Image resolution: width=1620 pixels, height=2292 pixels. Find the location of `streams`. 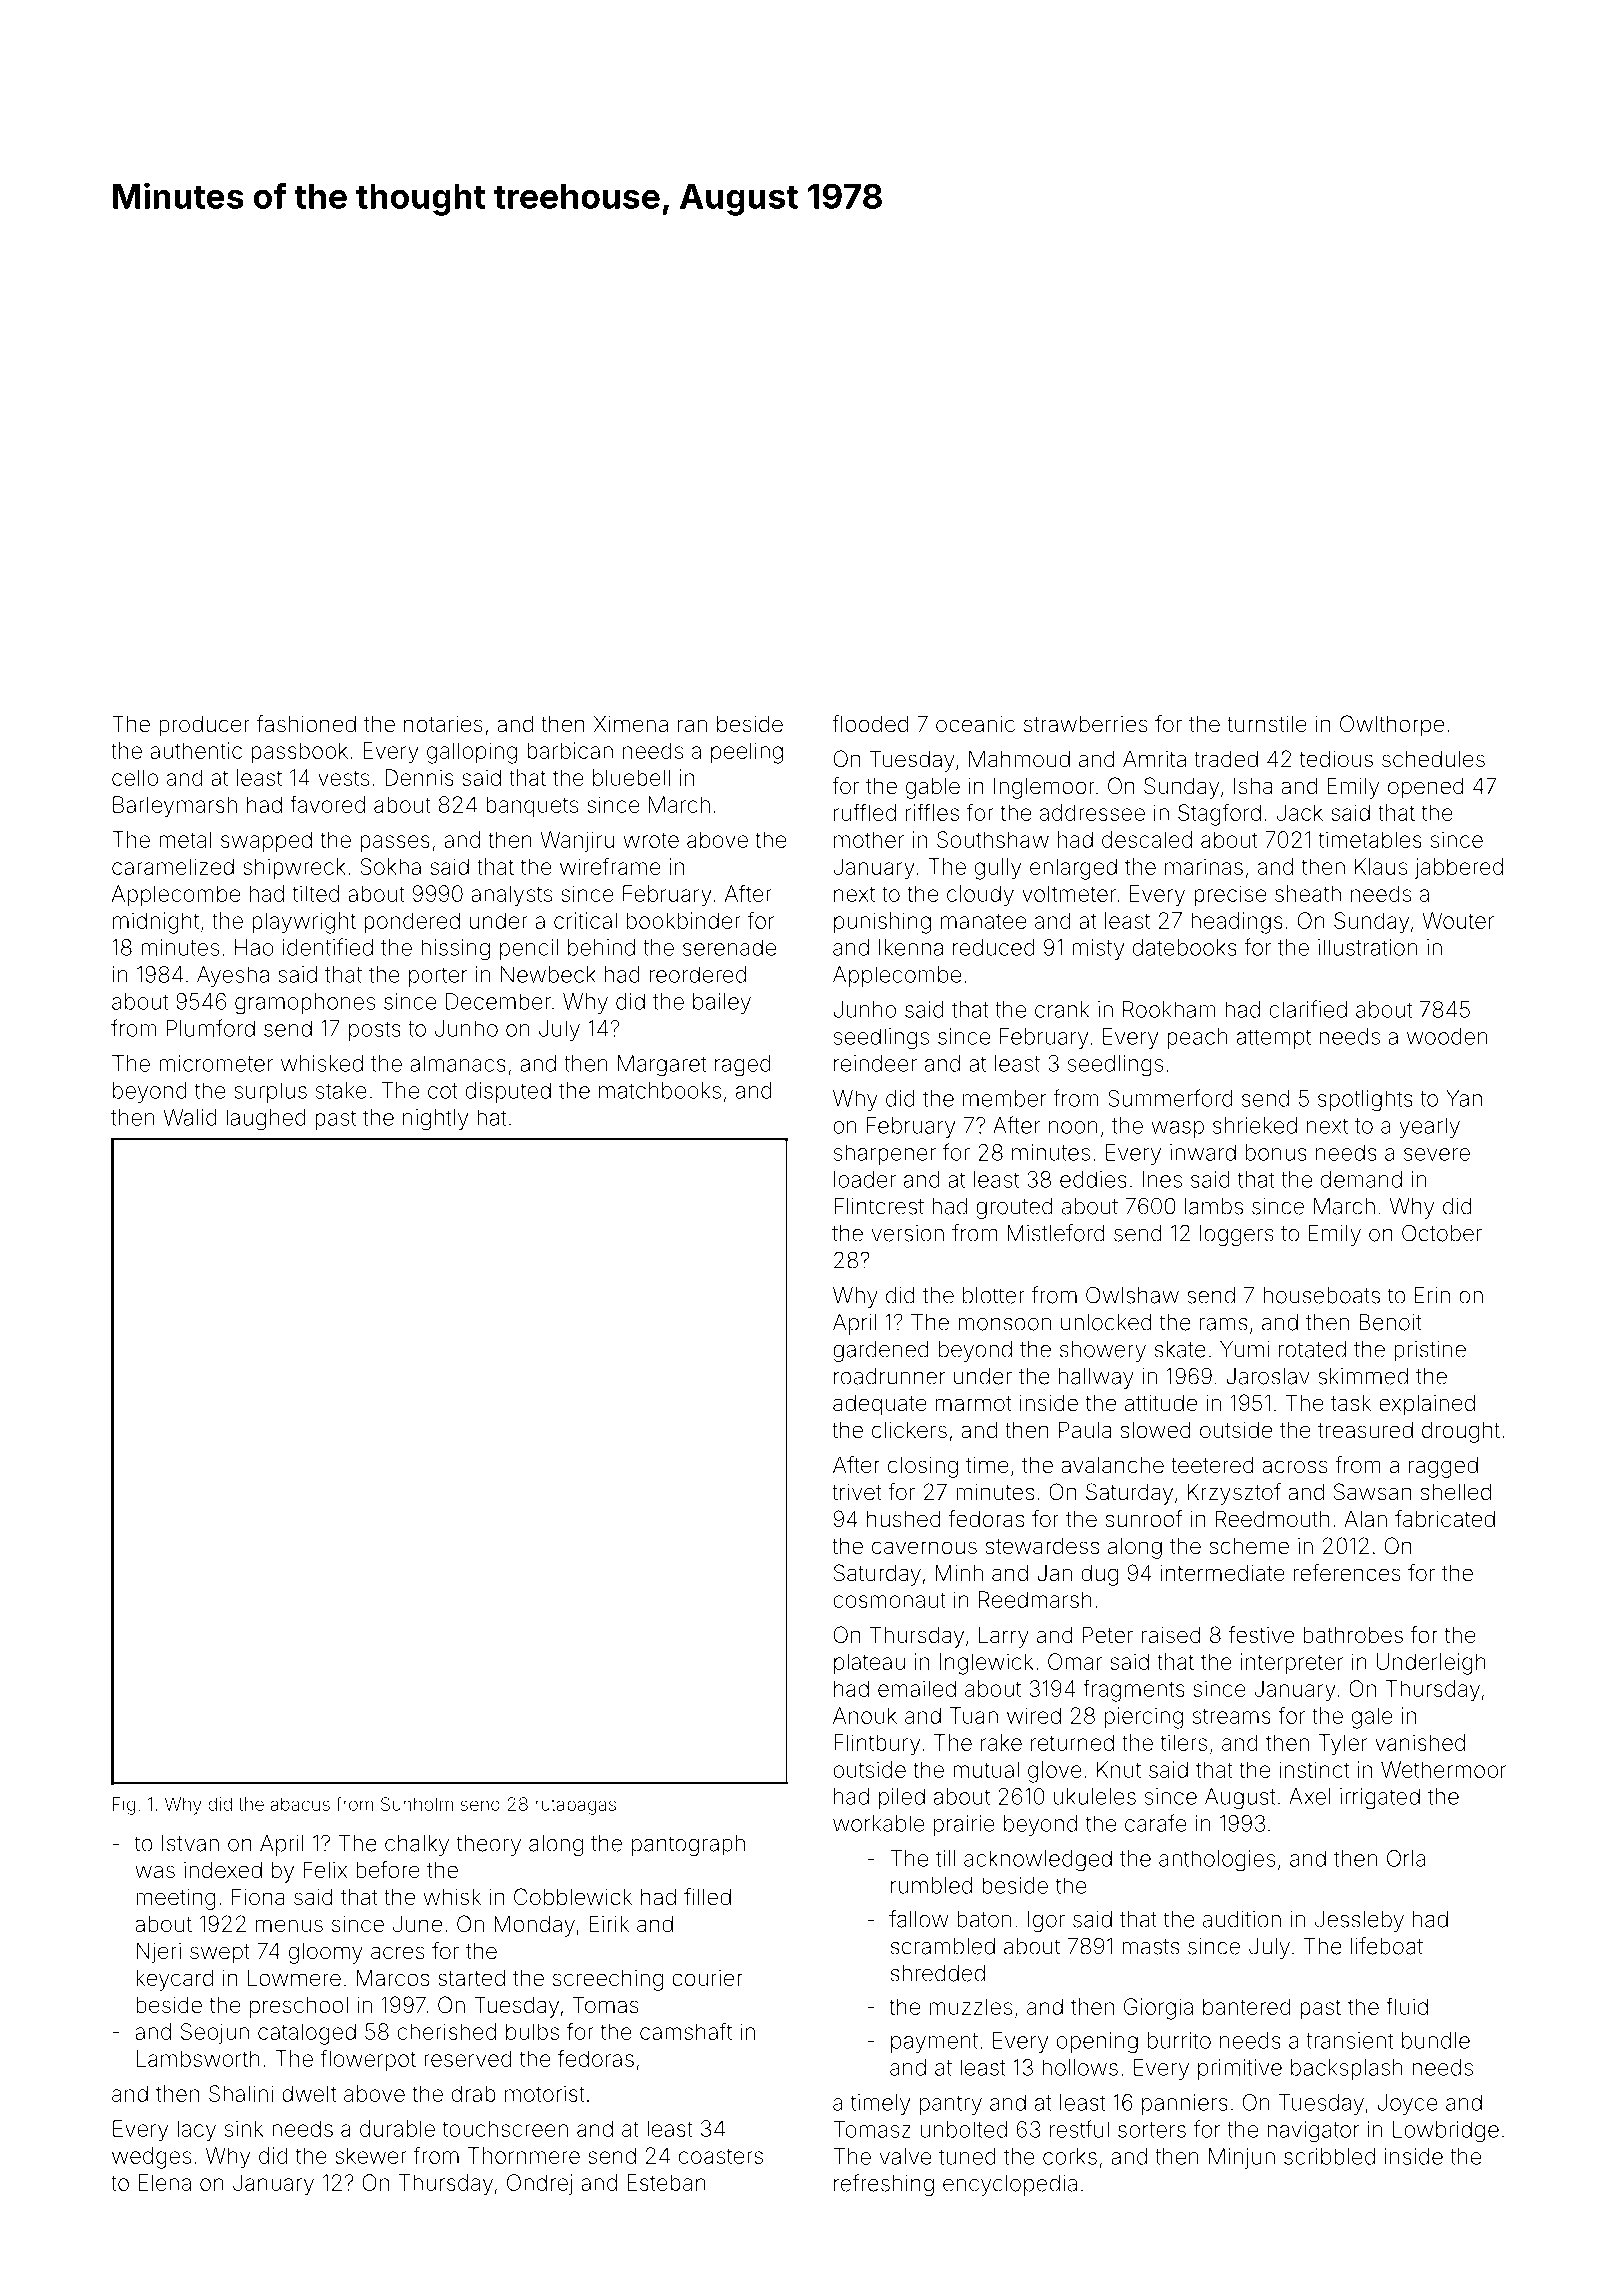

streams is located at coordinates (1232, 1716).
